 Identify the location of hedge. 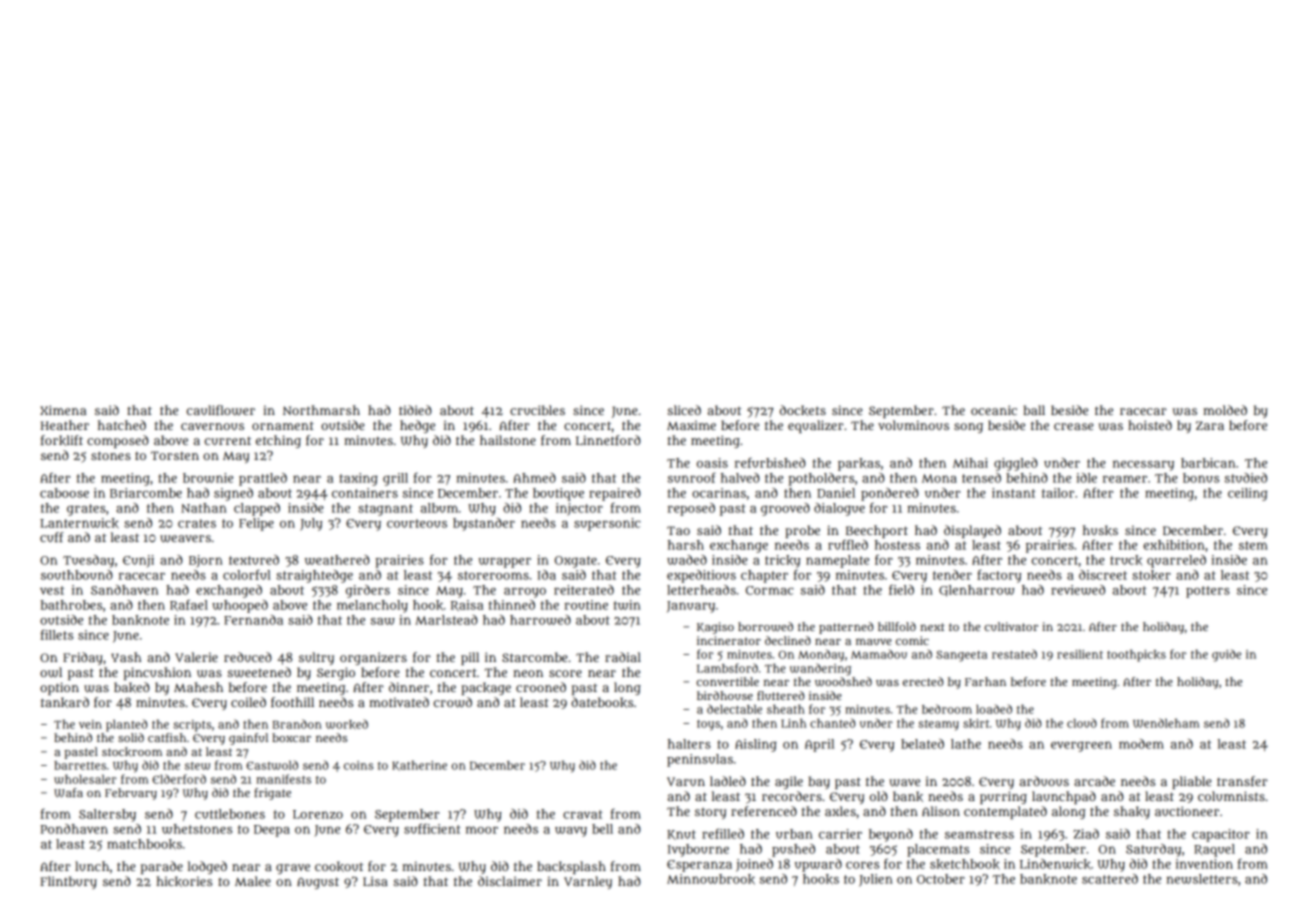
(417, 426).
